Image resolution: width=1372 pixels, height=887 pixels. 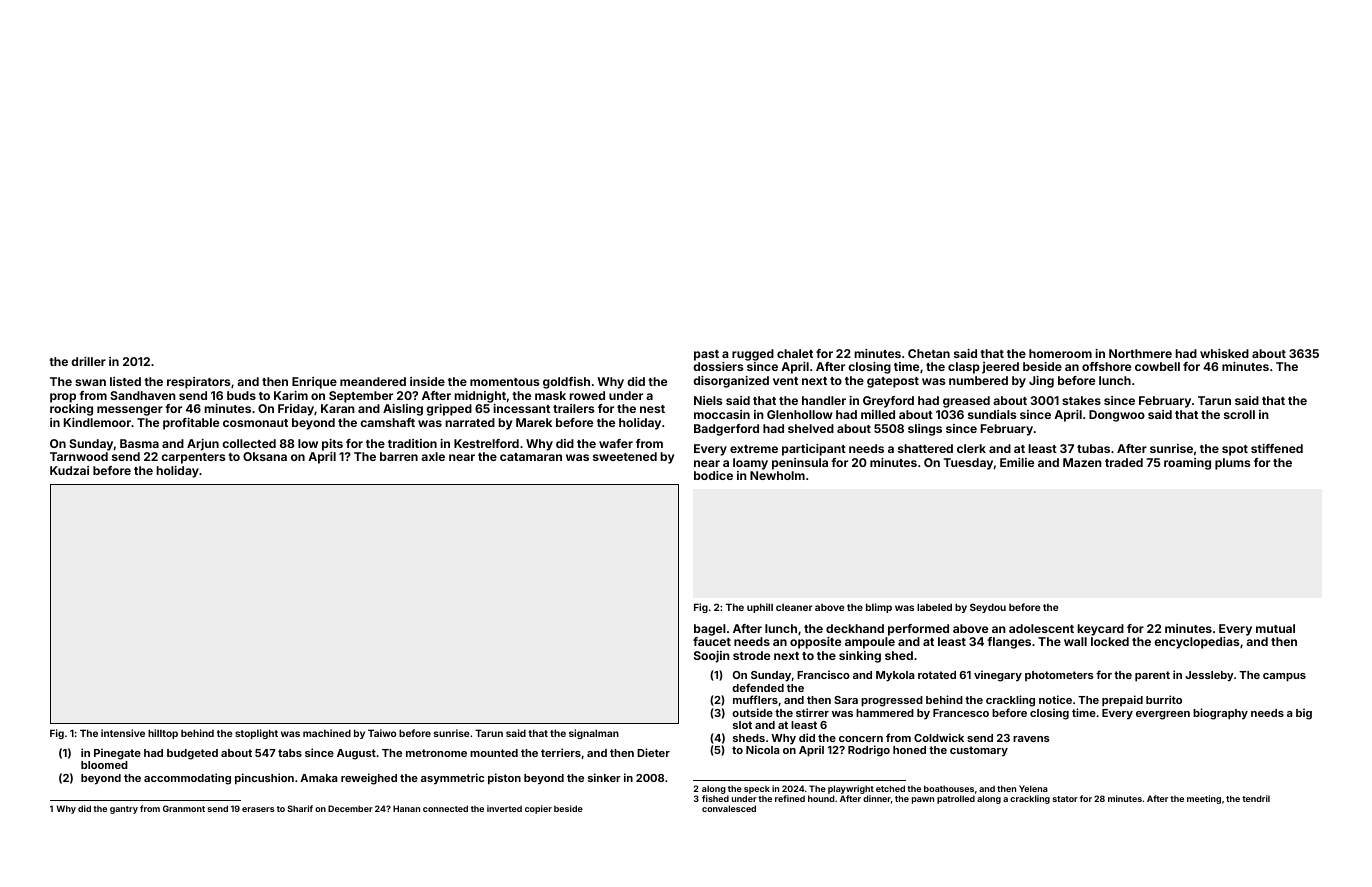 I want to click on Seydou, so click(x=988, y=608).
